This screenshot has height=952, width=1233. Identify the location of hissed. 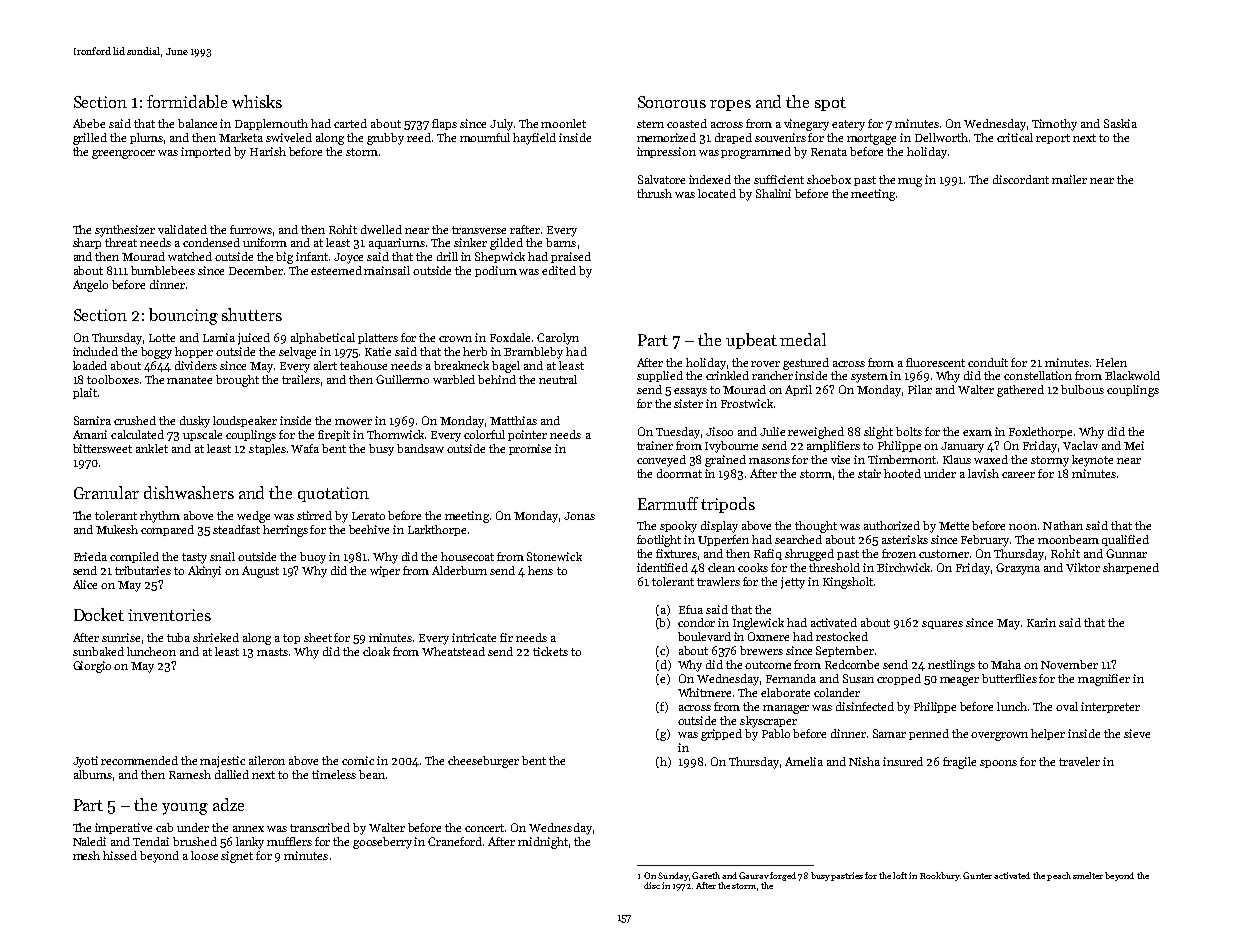
(120, 855).
